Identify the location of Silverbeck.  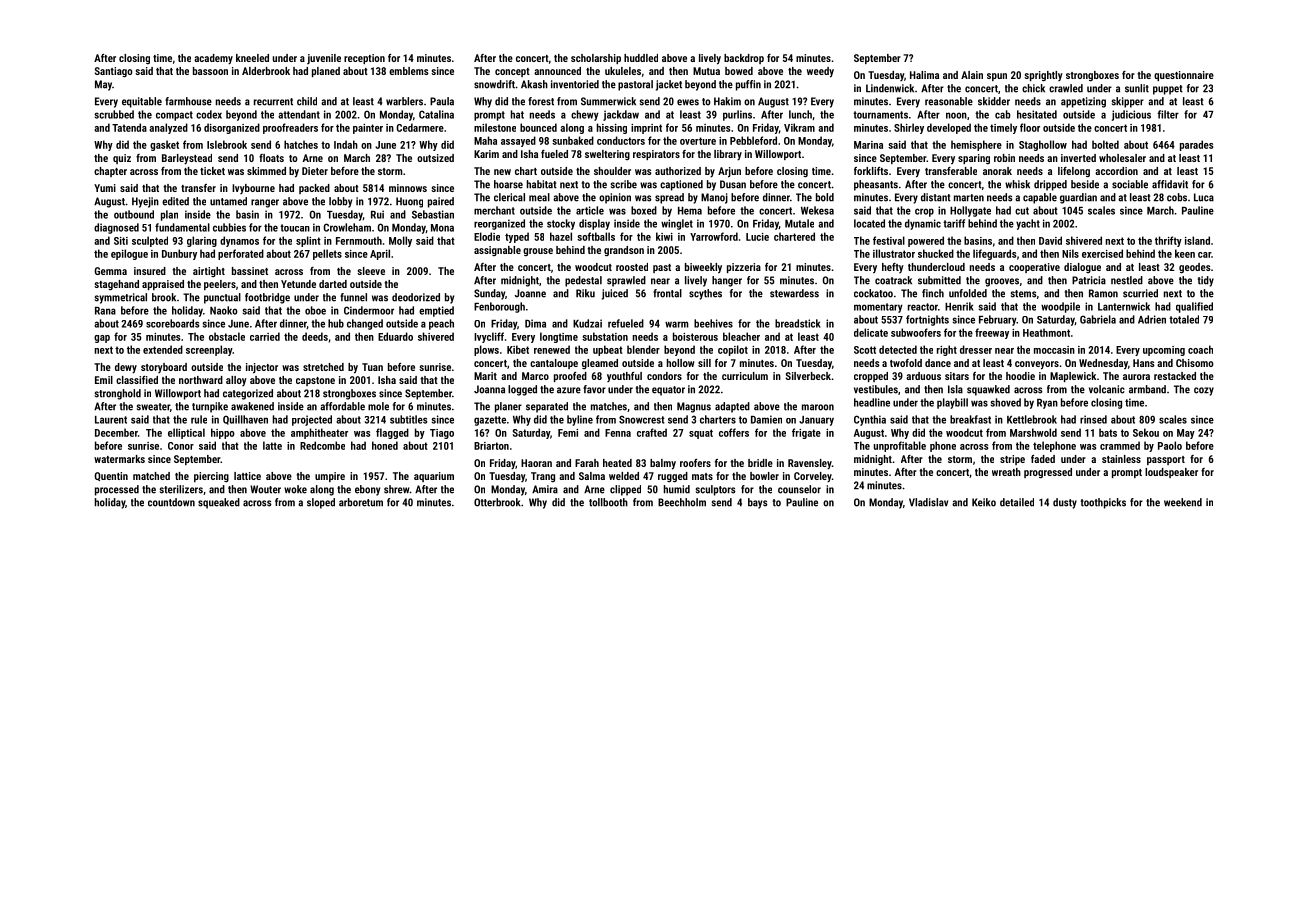
(808, 376).
